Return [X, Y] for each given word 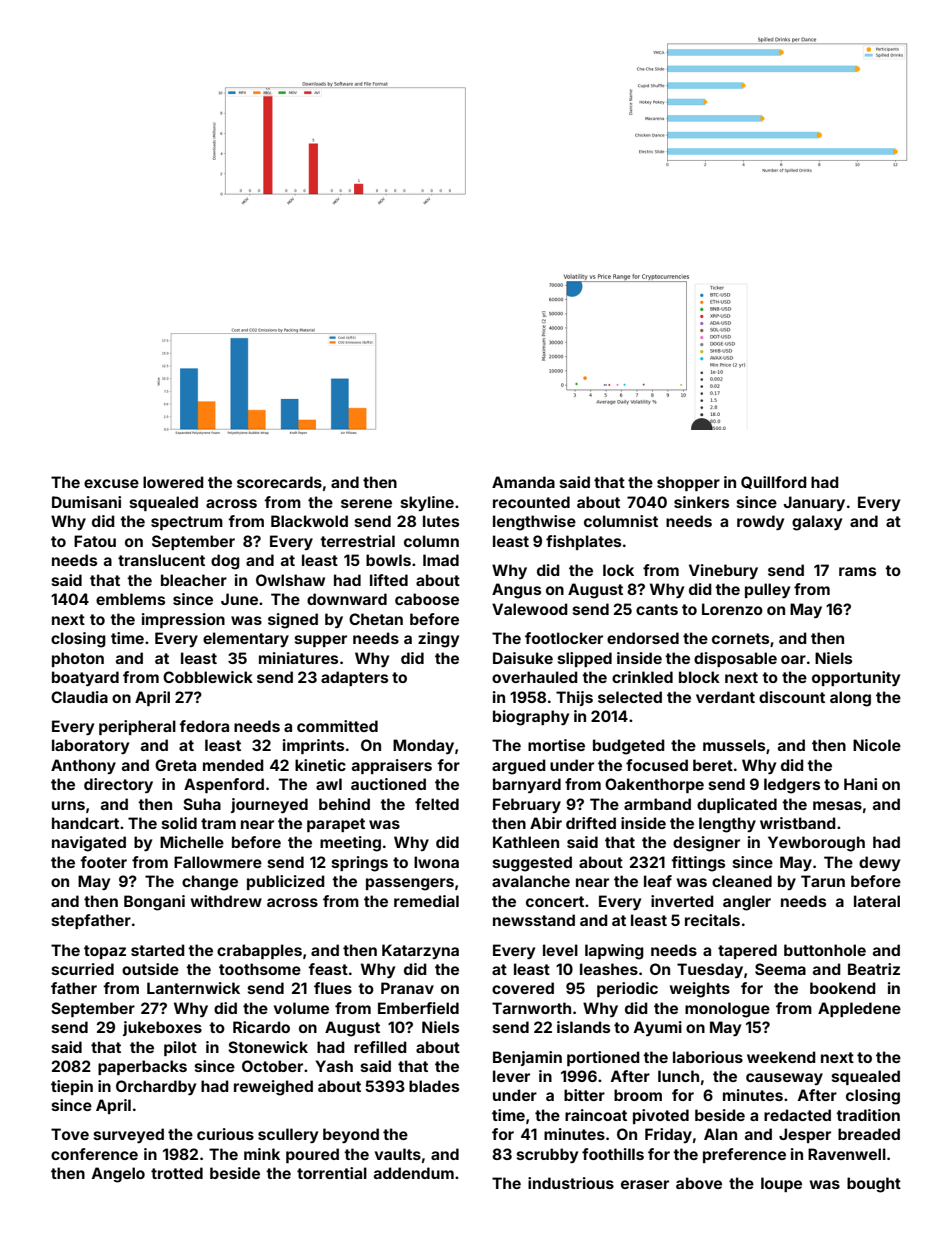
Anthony [83, 766]
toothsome [260, 969]
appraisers [392, 766]
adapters [354, 678]
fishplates [583, 542]
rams [857, 571]
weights [700, 990]
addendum [414, 1173]
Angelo [118, 1175]
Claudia [79, 697]
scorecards [279, 482]
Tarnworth [531, 1008]
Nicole [877, 745]
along [850, 699]
